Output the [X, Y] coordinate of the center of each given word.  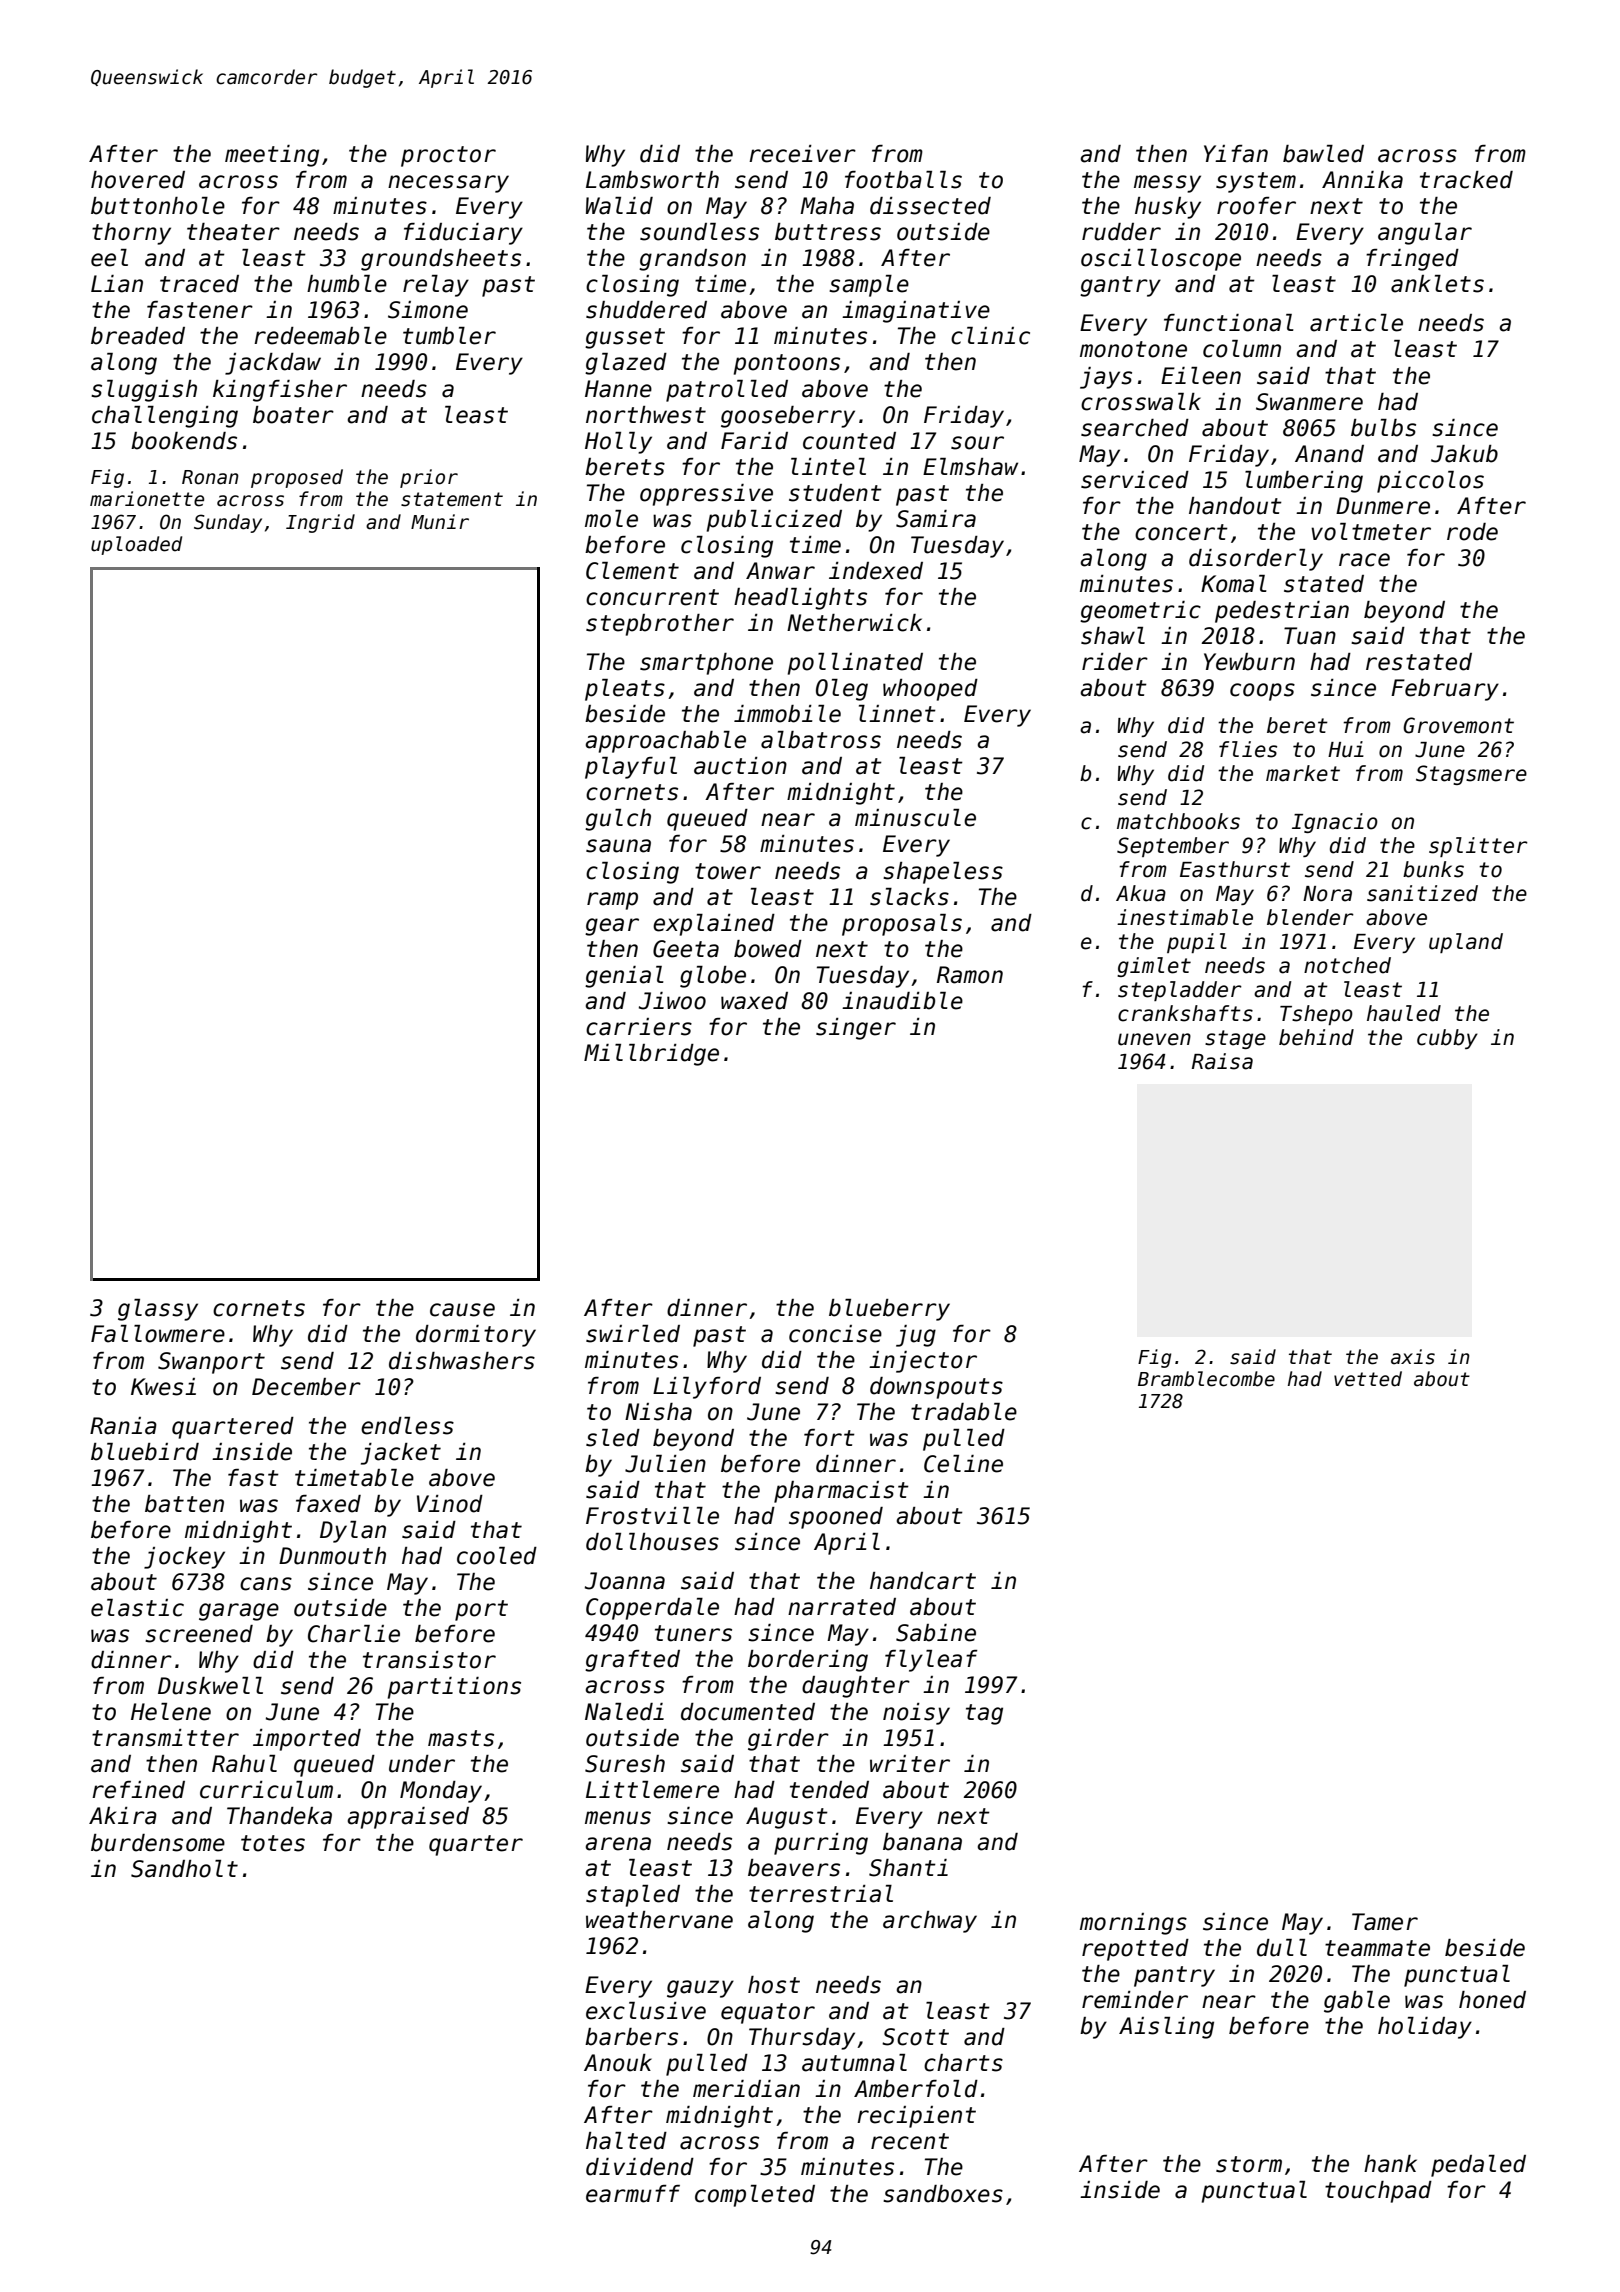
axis [1413, 1357]
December [306, 1387]
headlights [800, 599]
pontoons [787, 364]
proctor [448, 156]
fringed [1412, 260]
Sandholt [184, 1869]
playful [631, 768]
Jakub [1464, 454]
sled [613, 1438]
